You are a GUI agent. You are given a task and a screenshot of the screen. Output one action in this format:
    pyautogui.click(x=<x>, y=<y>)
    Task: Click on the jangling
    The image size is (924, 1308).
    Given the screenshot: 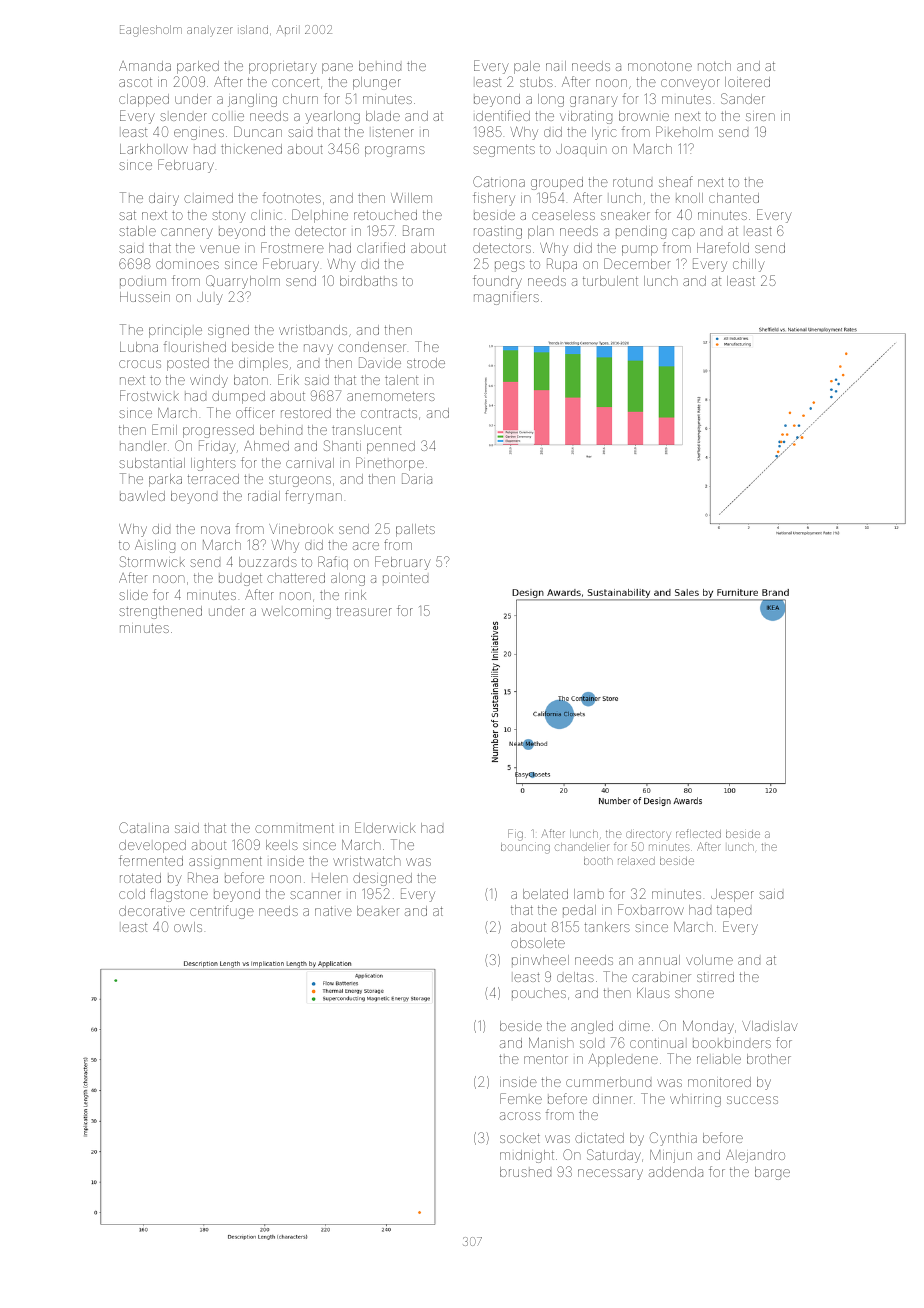 What is the action you would take?
    pyautogui.click(x=252, y=100)
